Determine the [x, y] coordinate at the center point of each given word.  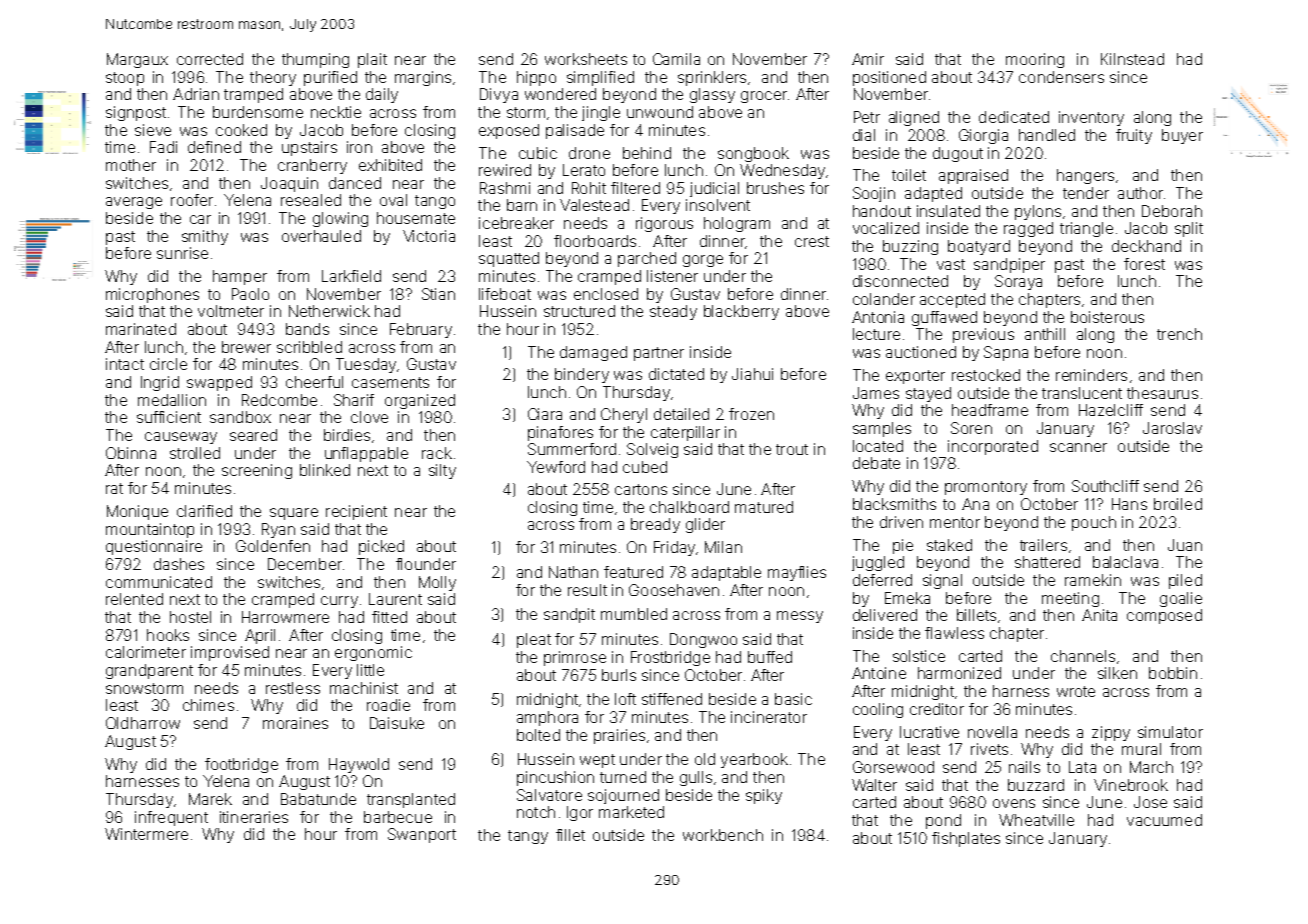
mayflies [797, 573]
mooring [1035, 60]
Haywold [359, 765]
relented [134, 599]
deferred [882, 580]
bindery [582, 375]
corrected [210, 59]
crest [812, 241]
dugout [958, 154]
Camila [676, 59]
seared [253, 435]
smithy [205, 237]
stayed [928, 394]
